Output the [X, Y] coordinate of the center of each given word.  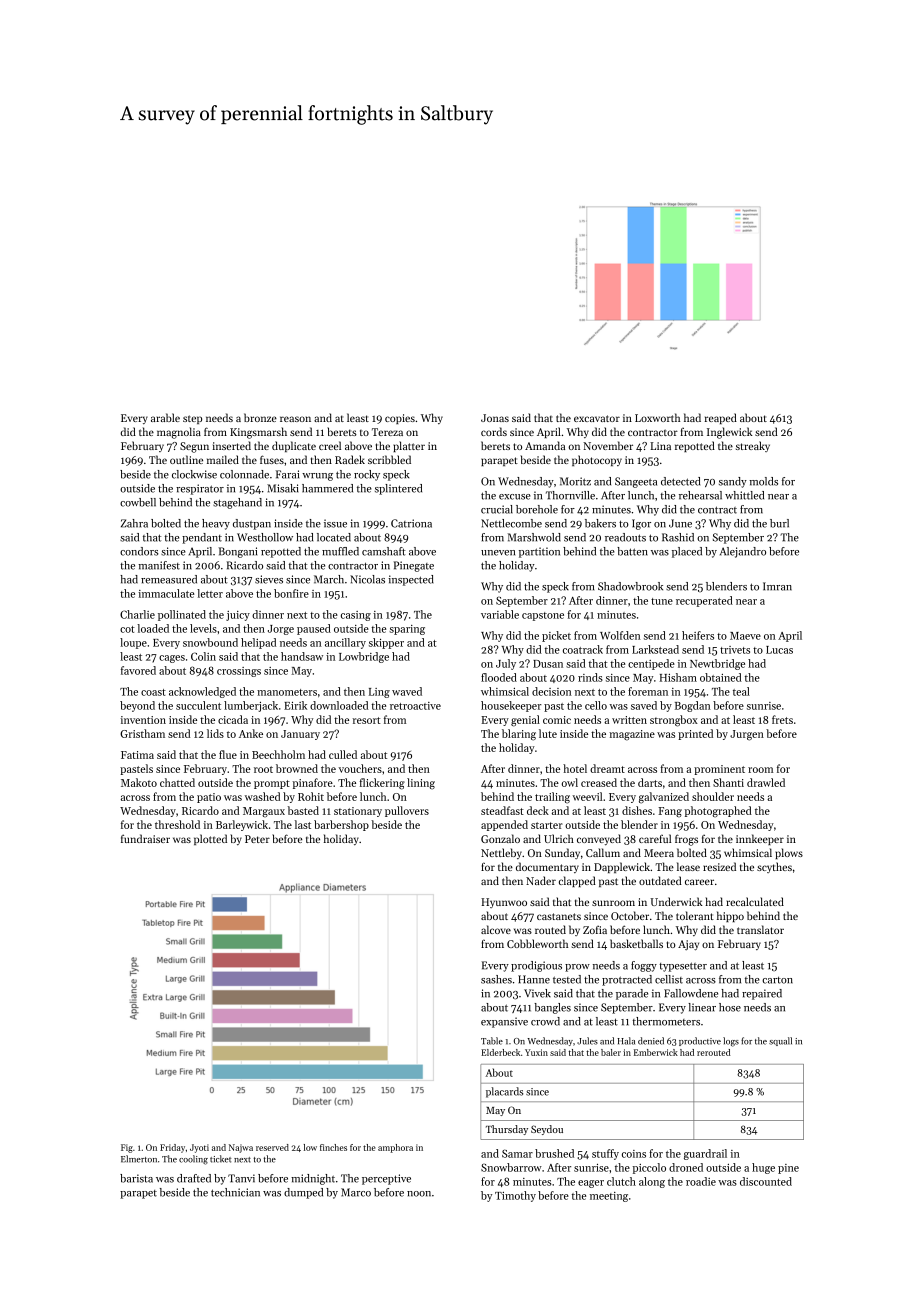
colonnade [244, 474]
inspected [411, 580]
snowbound [210, 642]
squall [780, 1041]
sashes [496, 979]
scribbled [389, 459]
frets [782, 719]
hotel [575, 768]
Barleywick [242, 825]
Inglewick [730, 433]
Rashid [678, 537]
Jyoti [199, 1148]
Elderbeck [500, 1052]
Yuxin [536, 1052]
